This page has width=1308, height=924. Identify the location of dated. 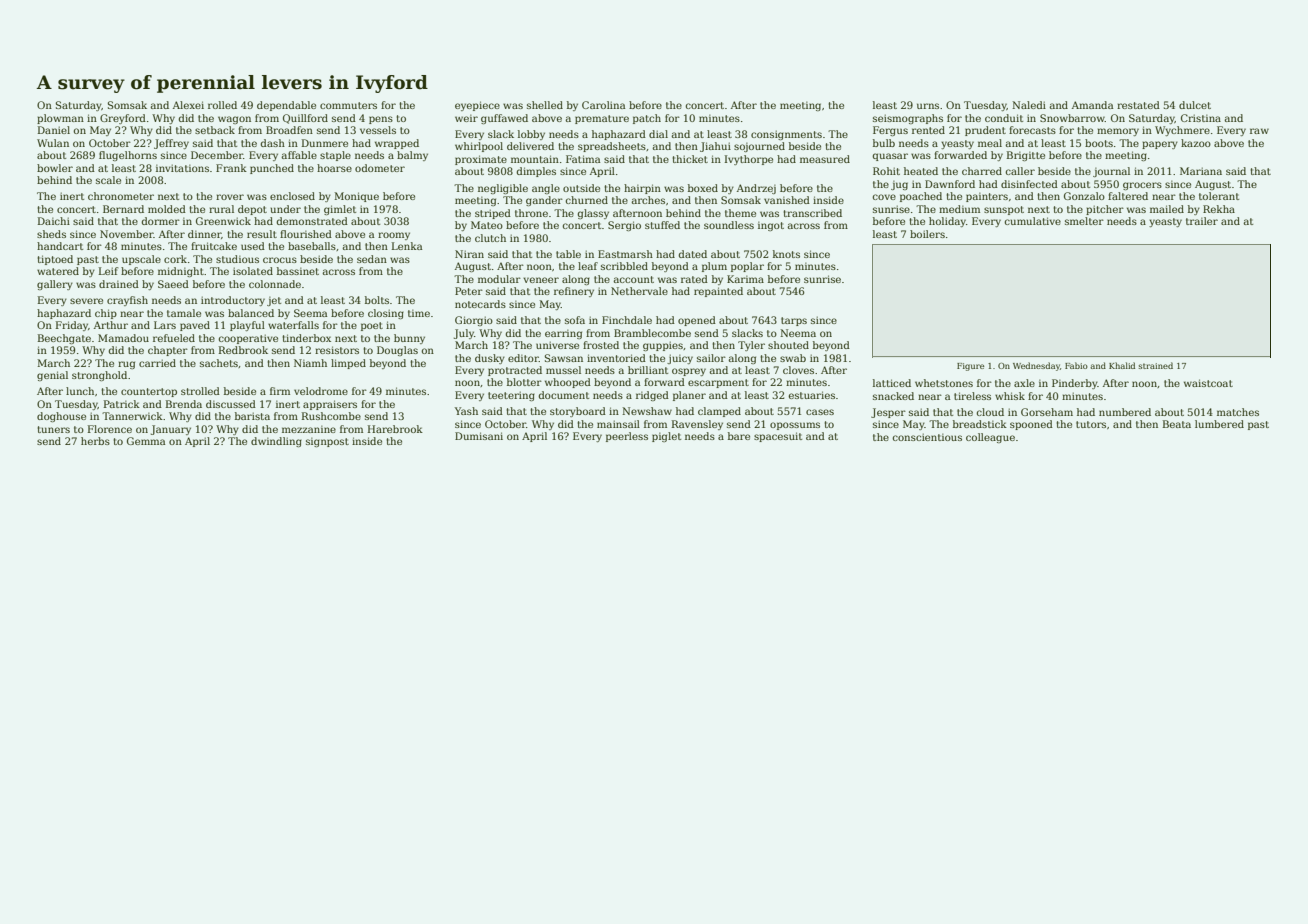
(692, 254).
